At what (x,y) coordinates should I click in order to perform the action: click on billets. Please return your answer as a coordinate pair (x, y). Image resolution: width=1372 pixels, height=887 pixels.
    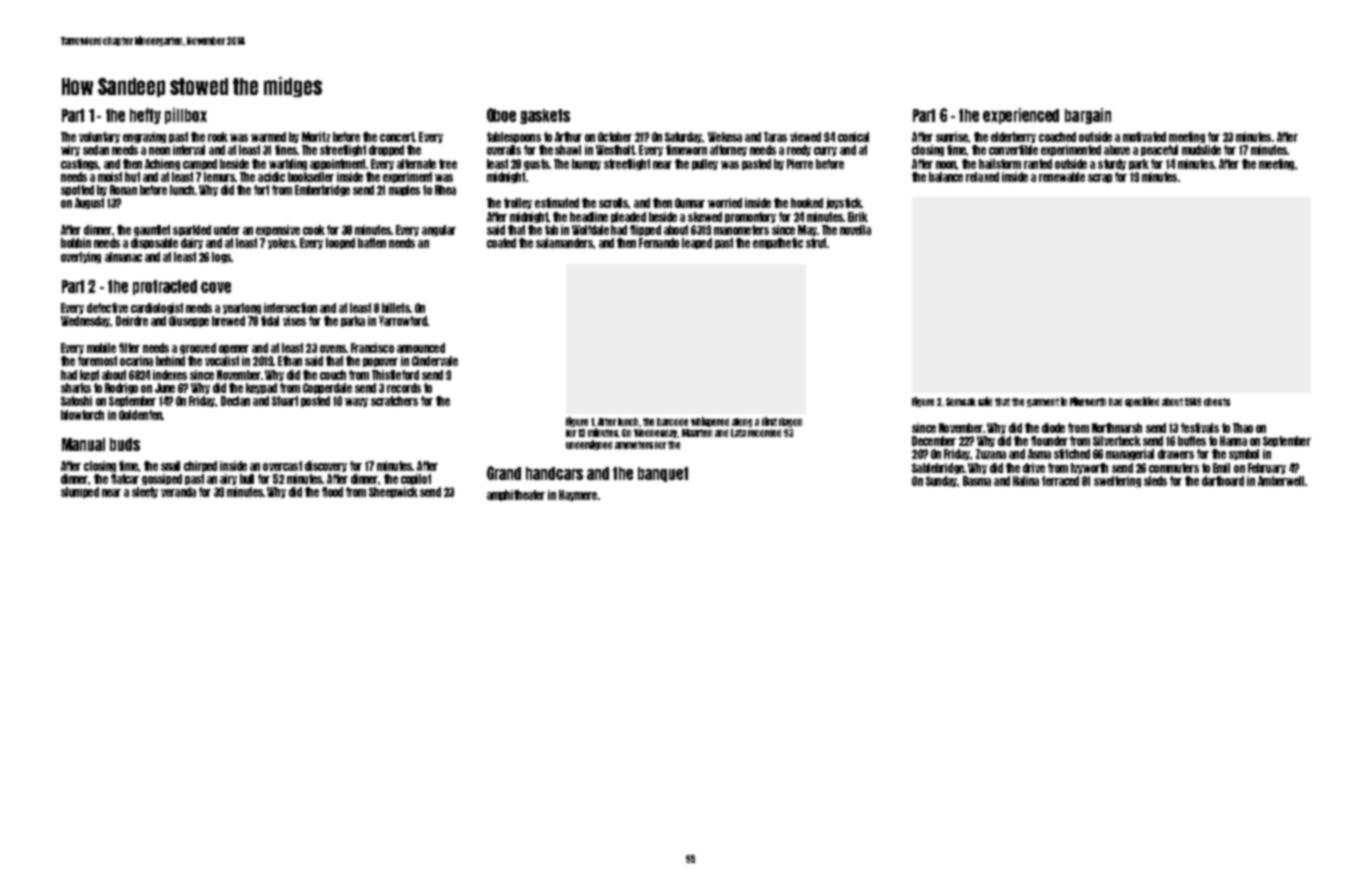
    Looking at the image, I should click on (396, 308).
